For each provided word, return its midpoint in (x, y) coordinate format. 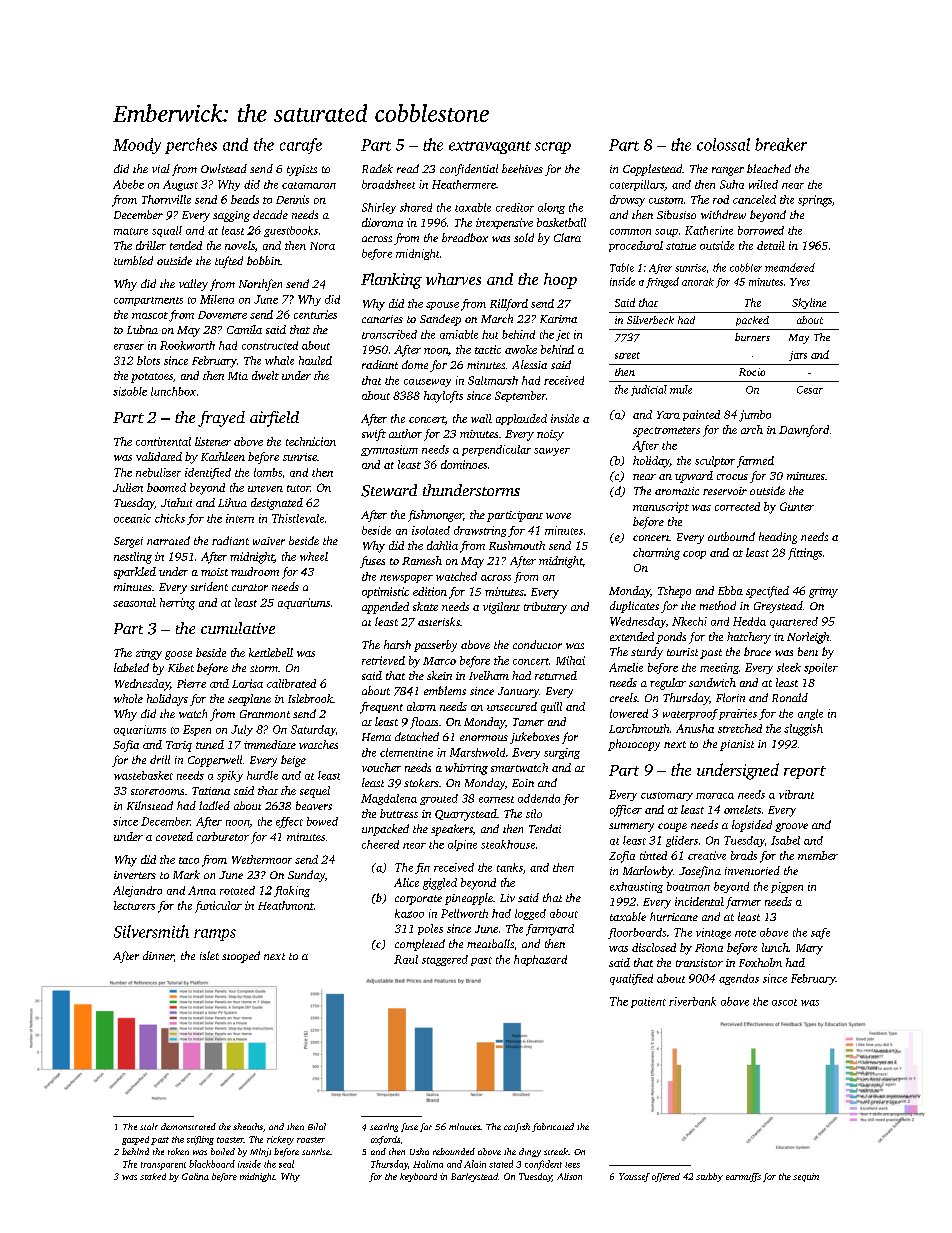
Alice (406, 882)
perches (191, 146)
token (178, 1151)
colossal (723, 144)
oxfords (385, 1140)
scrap (553, 148)
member (818, 855)
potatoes (152, 378)
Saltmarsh (493, 380)
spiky (230, 776)
